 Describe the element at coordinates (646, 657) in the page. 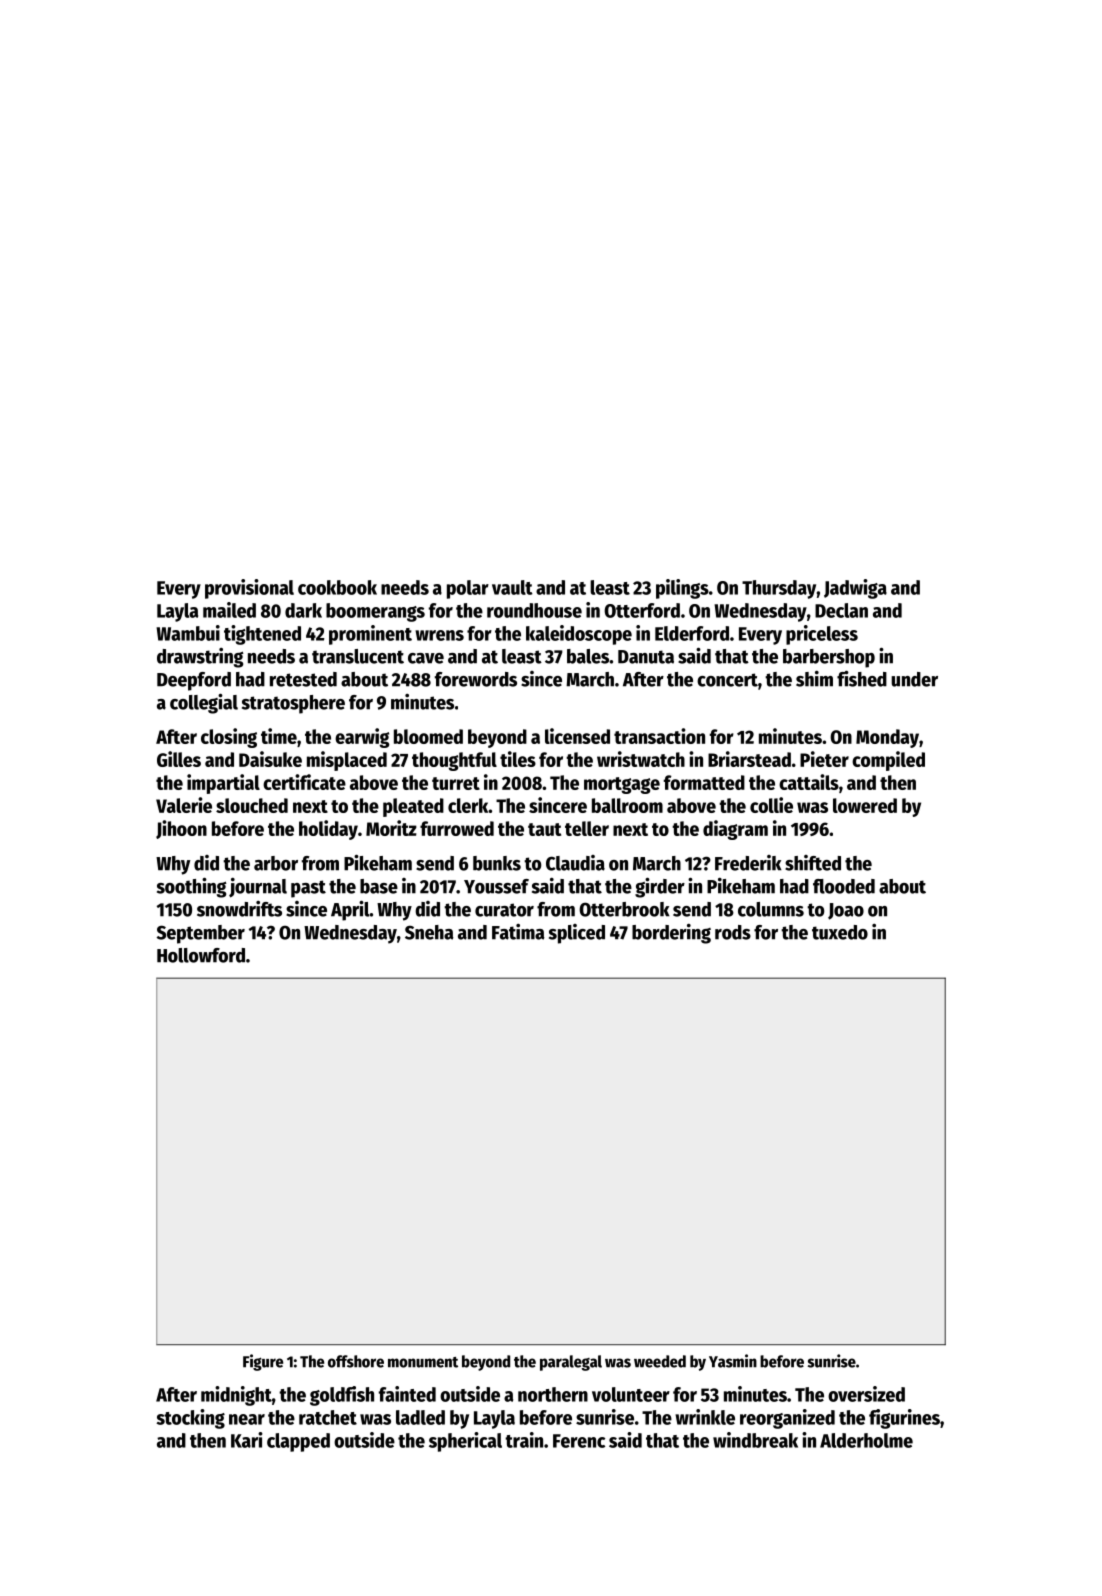

I see `Danuta` at that location.
